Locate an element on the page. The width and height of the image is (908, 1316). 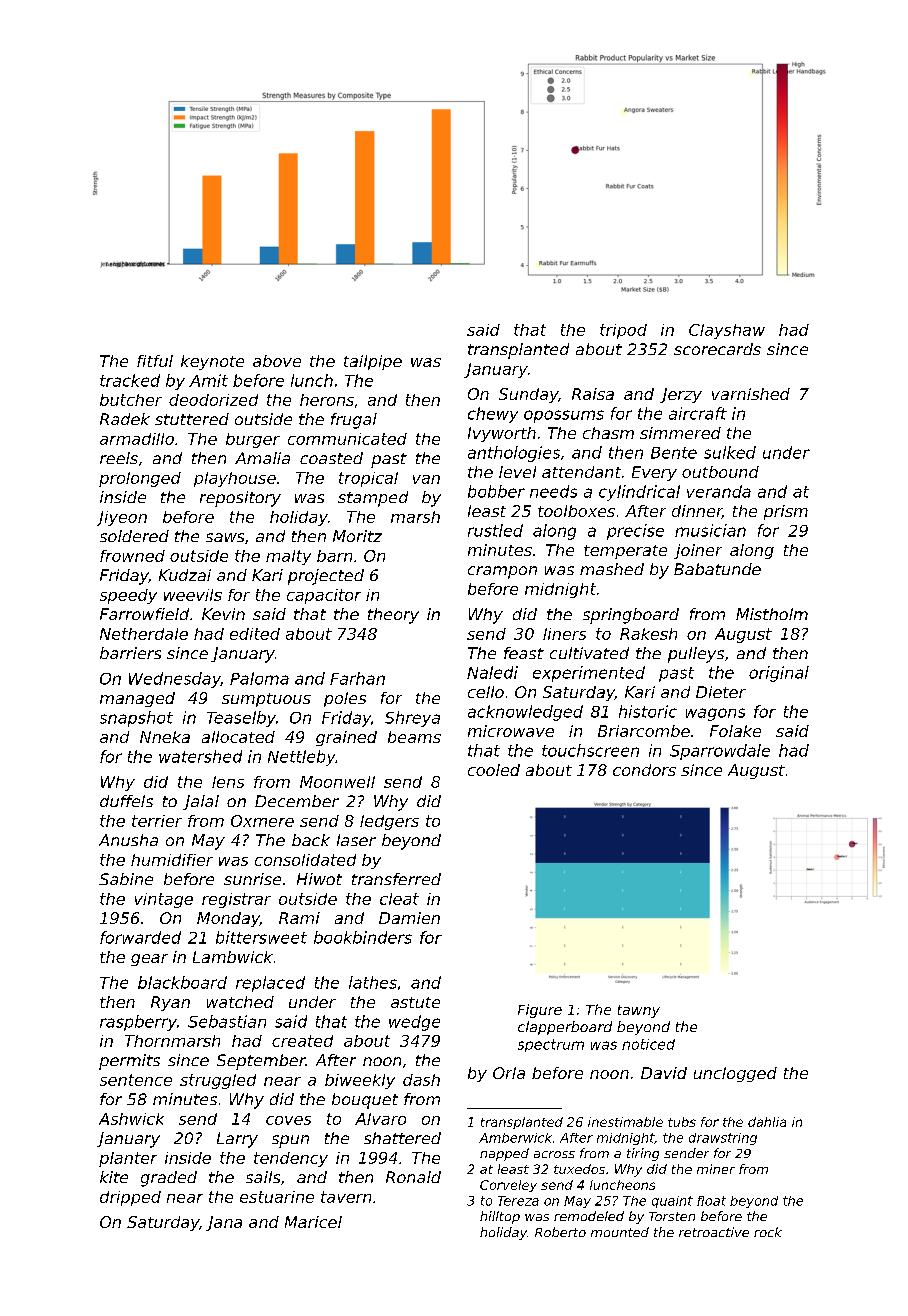
Jiyeon is located at coordinates (122, 518).
